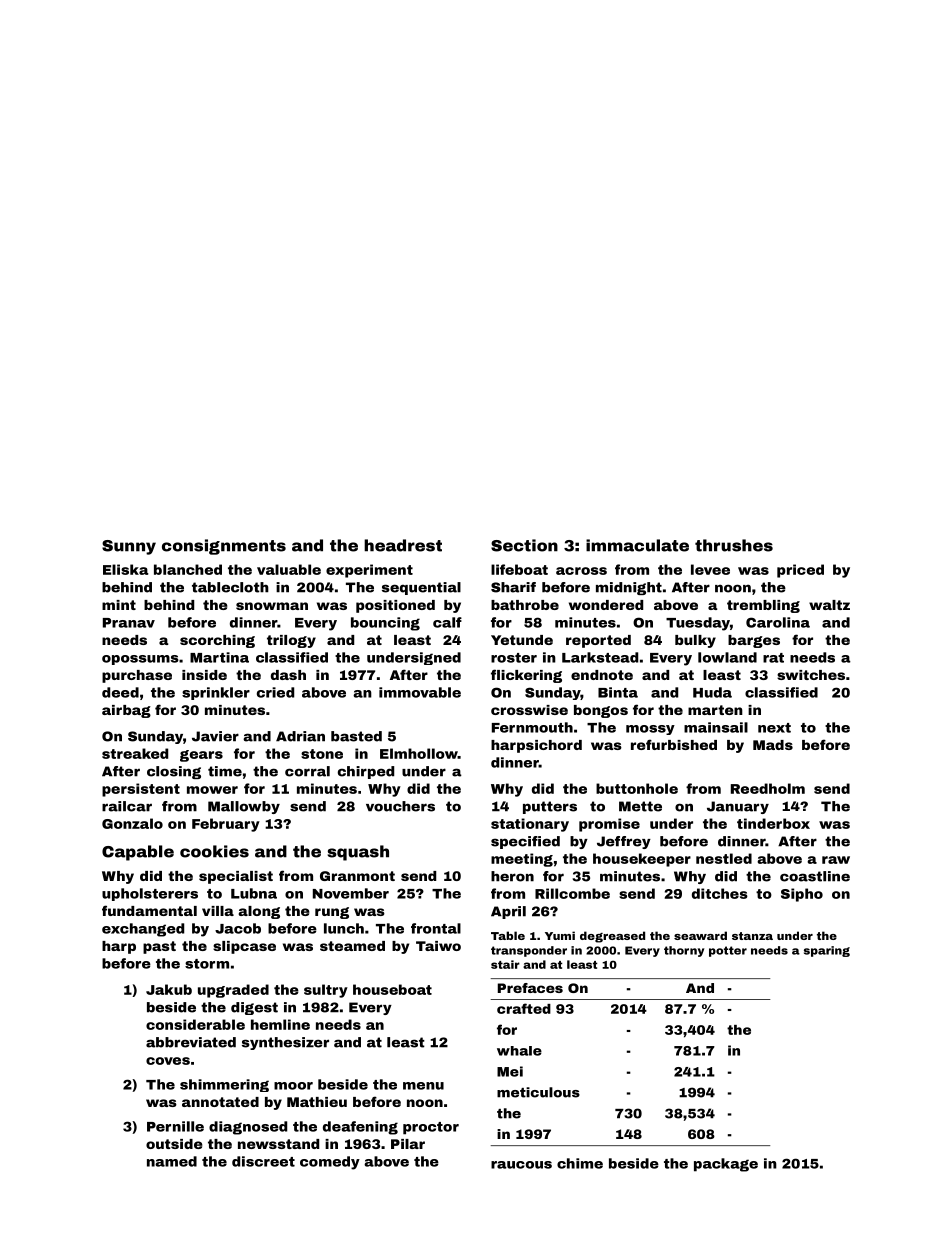 The height and width of the screenshot is (1233, 952). Describe the element at coordinates (119, 605) in the screenshot. I see `mint` at that location.
